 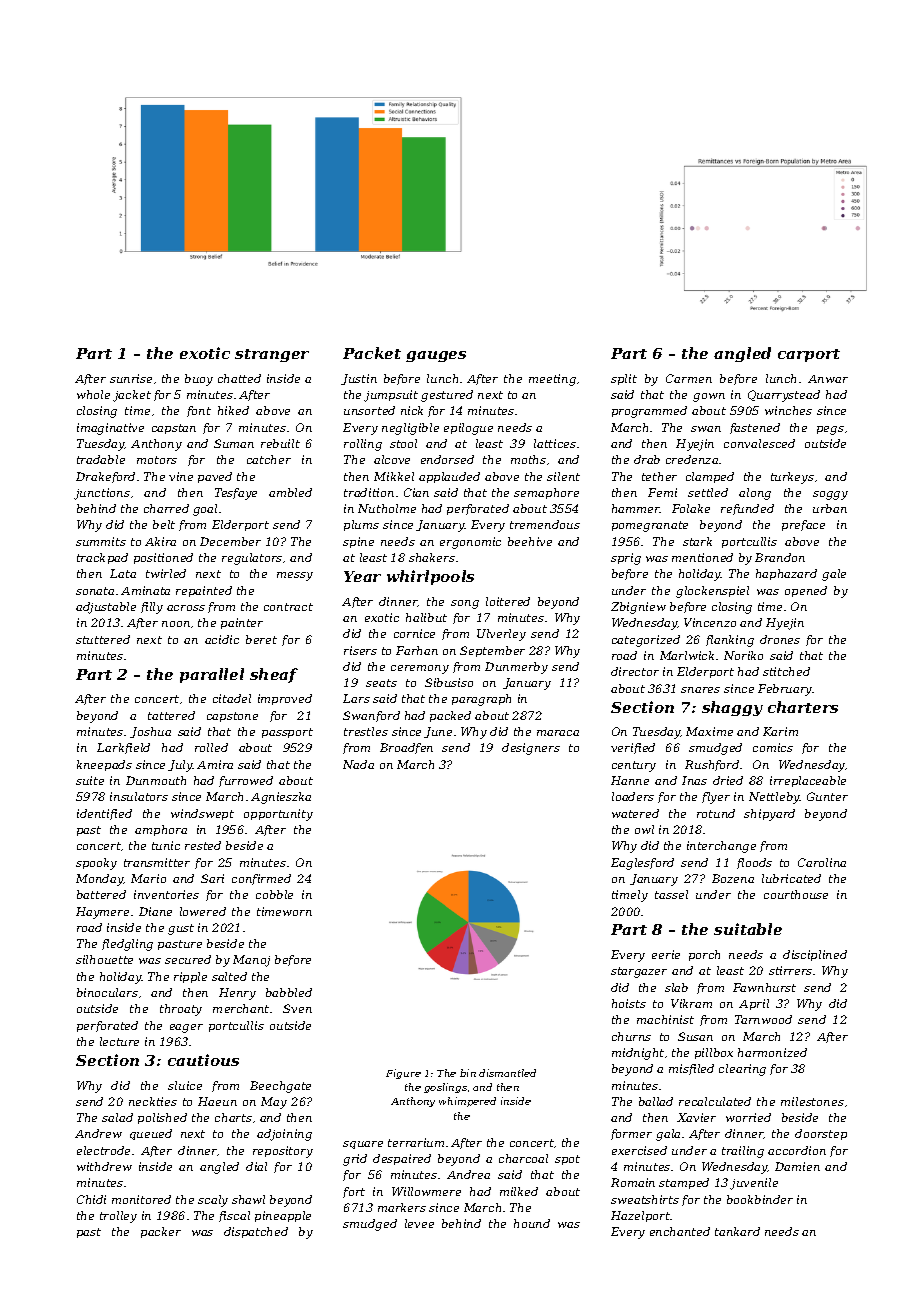 What do you see at coordinates (212, 675) in the page?
I see `parallel` at bounding box center [212, 675].
